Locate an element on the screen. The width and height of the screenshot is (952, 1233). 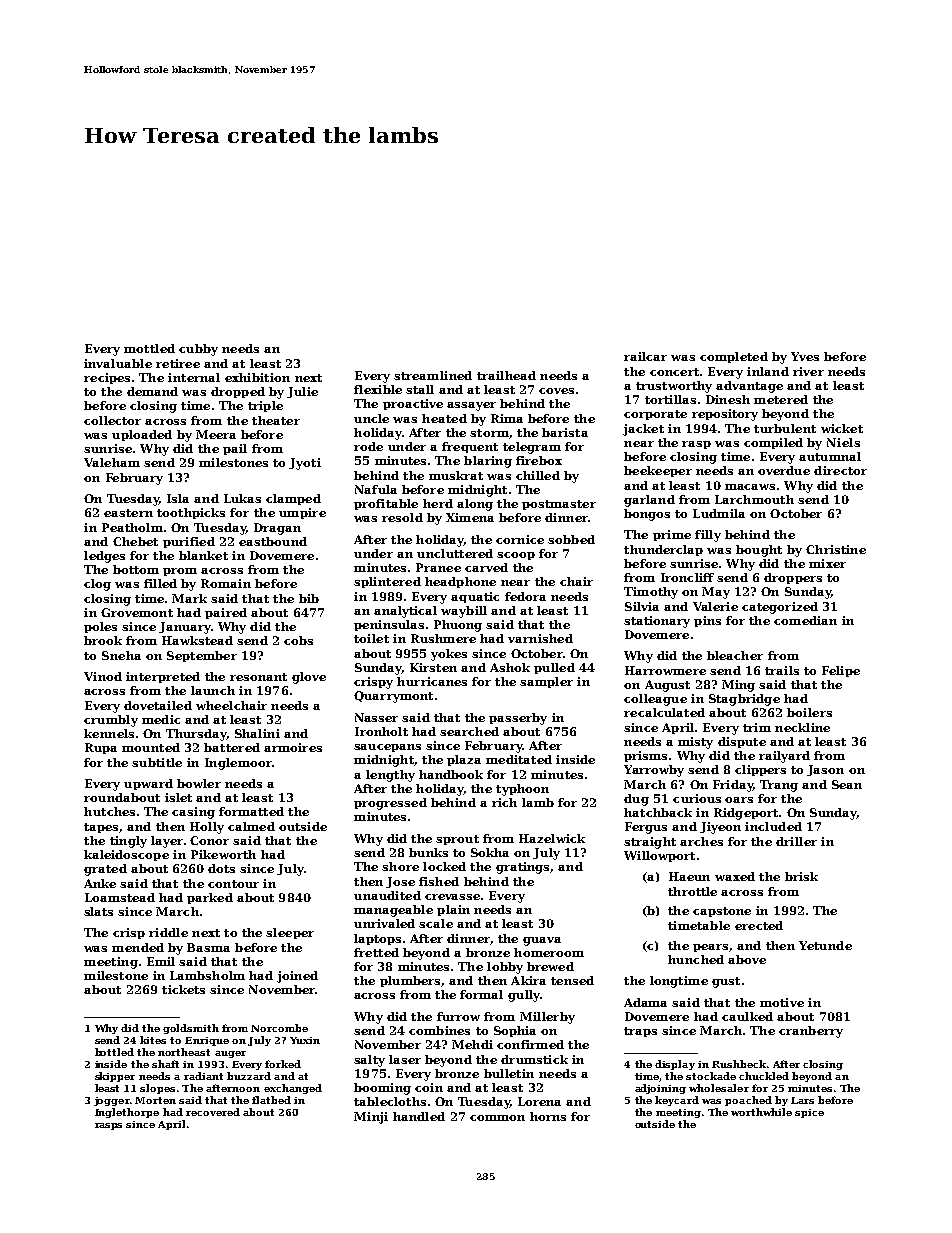
internal is located at coordinates (194, 377).
